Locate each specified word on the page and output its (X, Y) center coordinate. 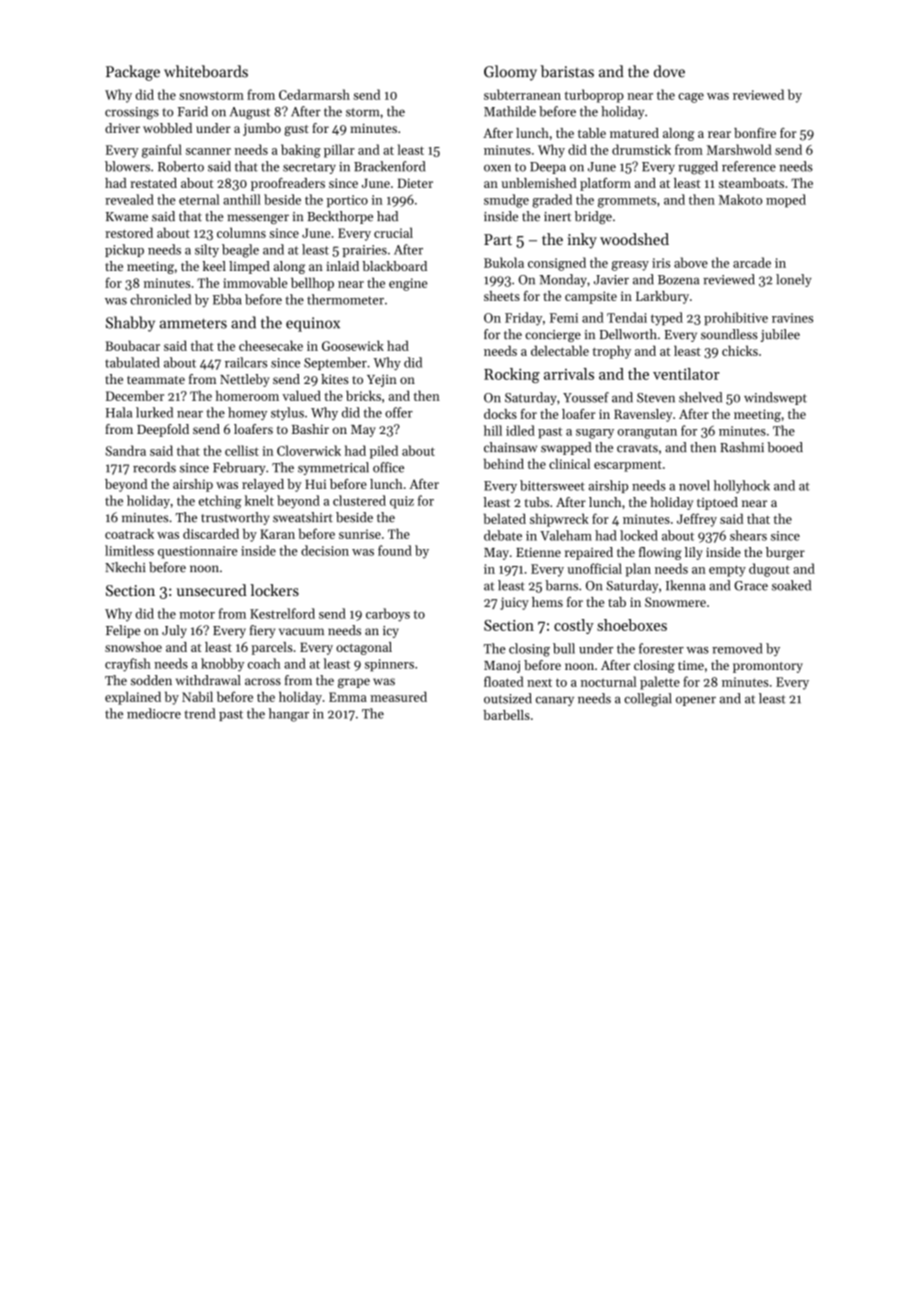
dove (669, 71)
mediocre (154, 713)
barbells (506, 715)
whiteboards (206, 71)
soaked (791, 585)
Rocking (512, 375)
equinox (313, 324)
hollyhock (742, 486)
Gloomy (510, 73)
